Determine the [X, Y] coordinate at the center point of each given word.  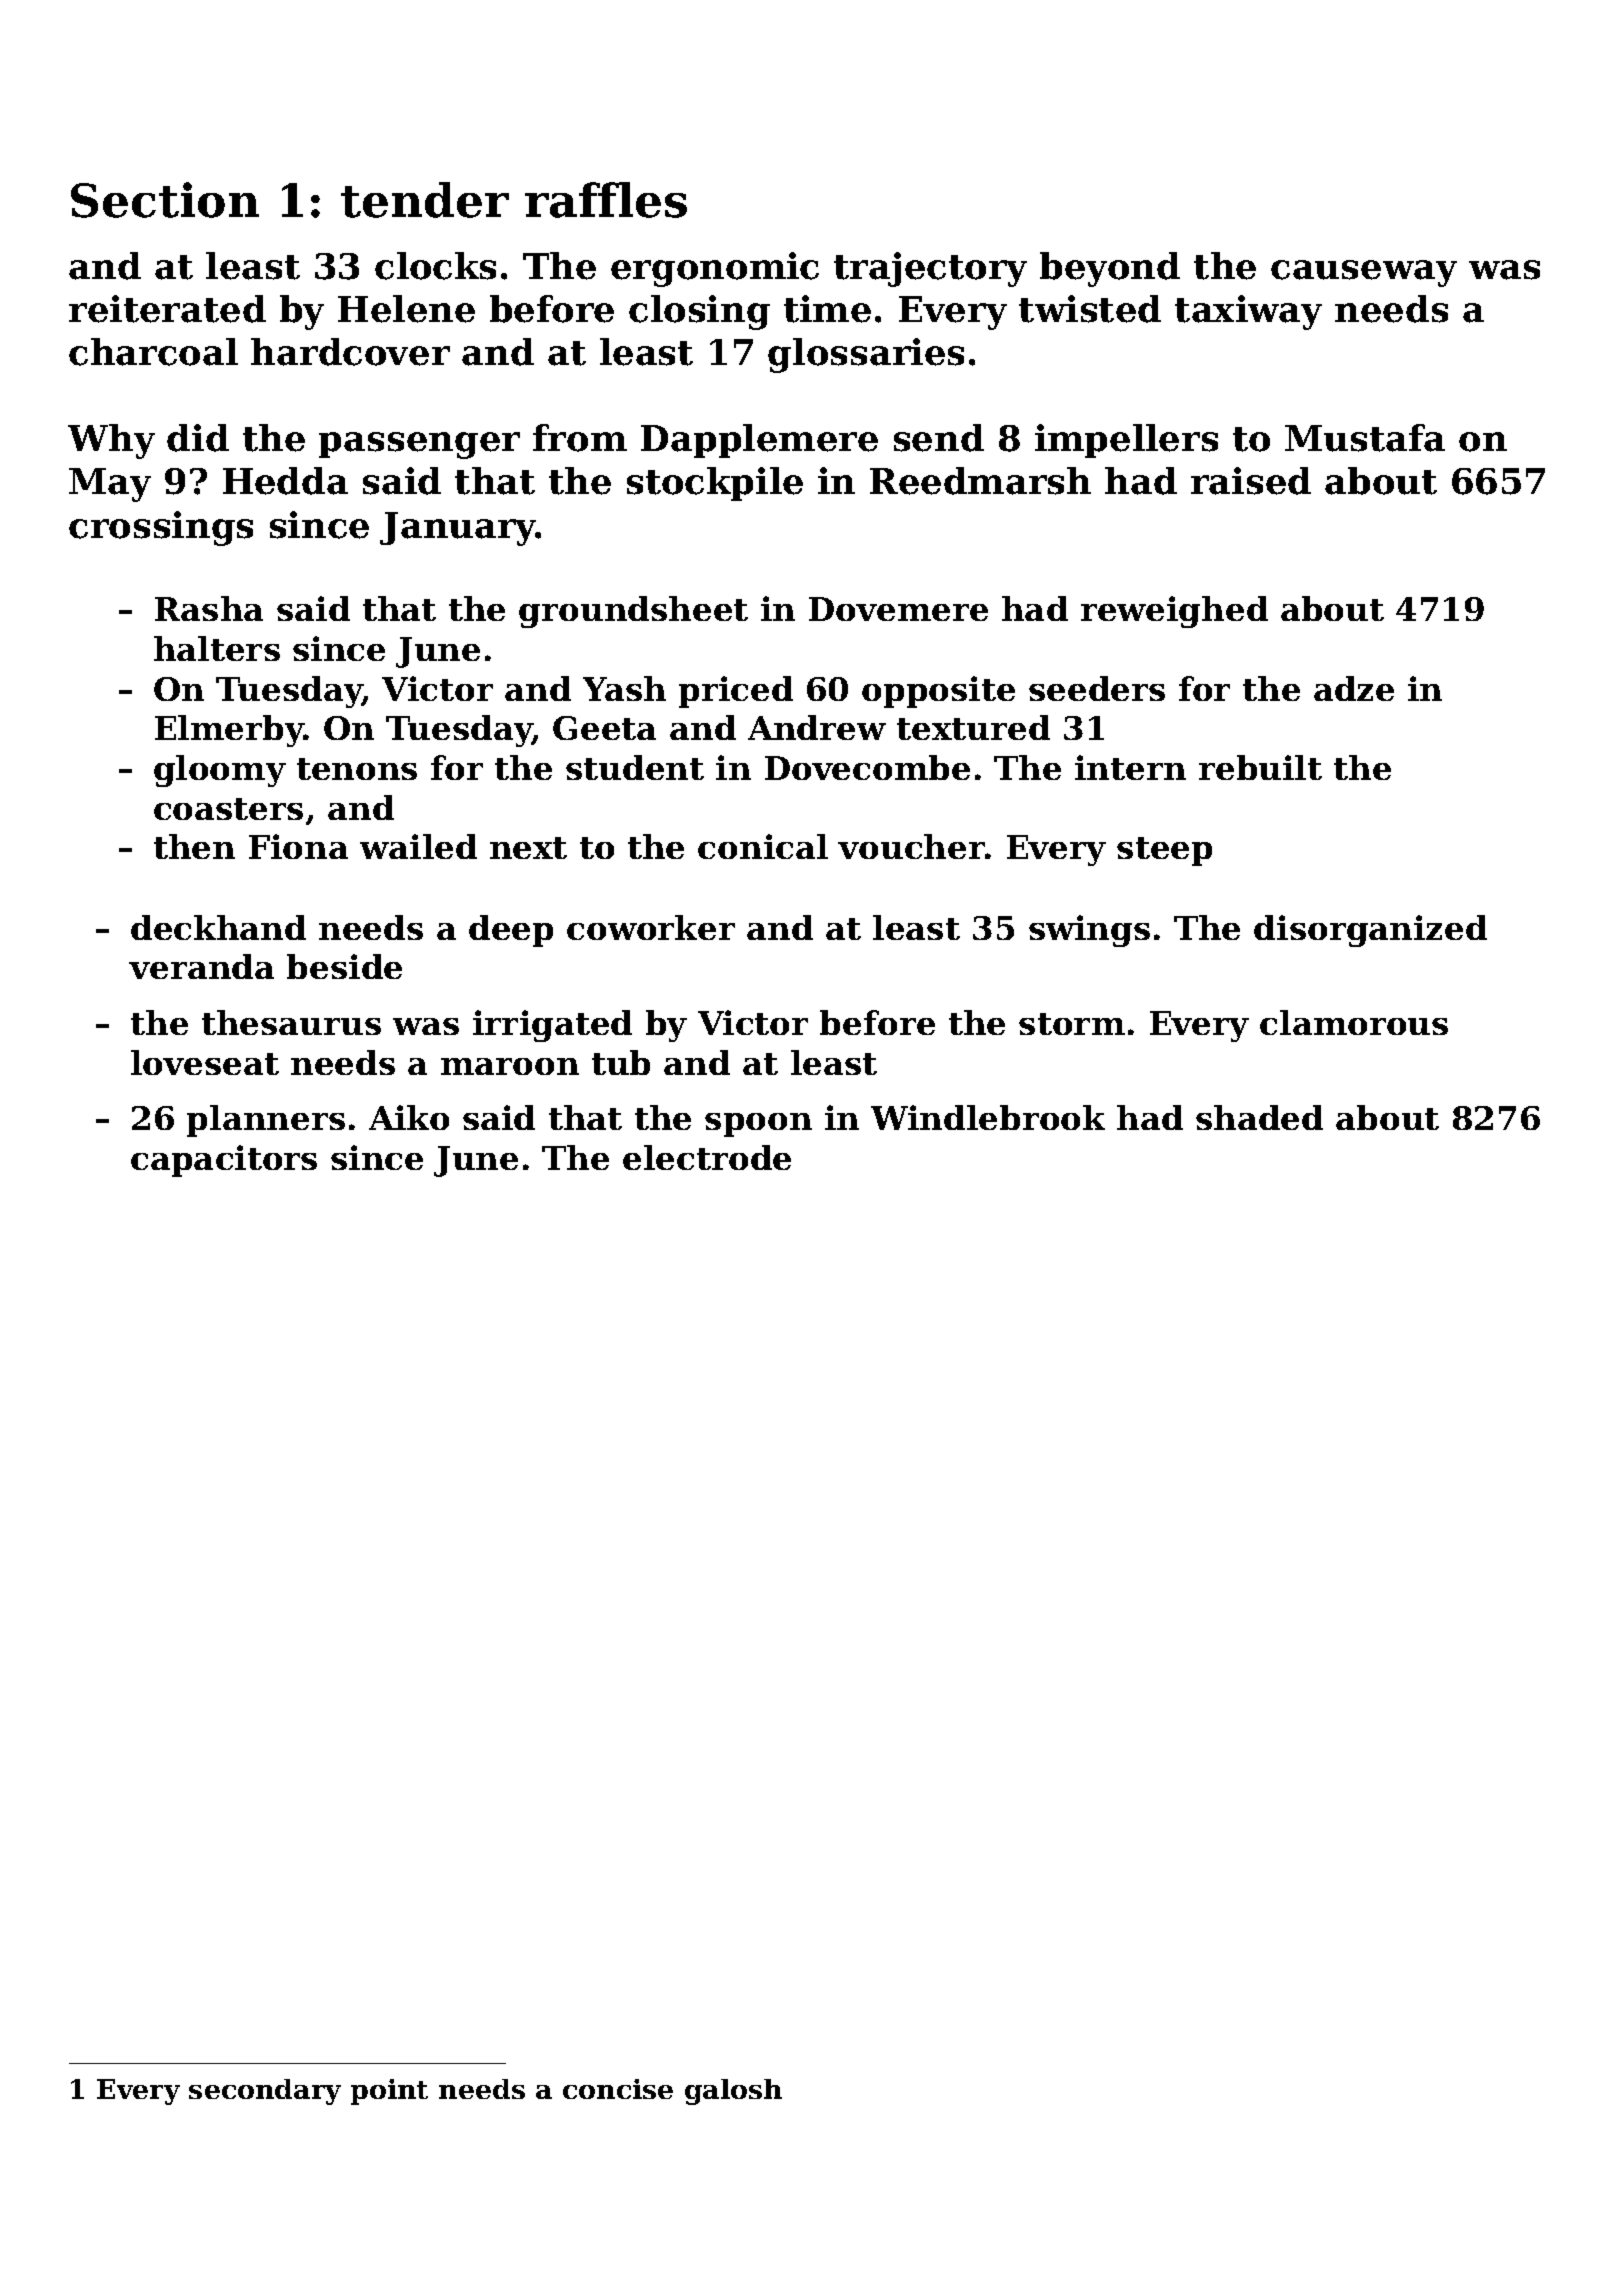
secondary [265, 2092]
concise [618, 2089]
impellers [1126, 441]
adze [1354, 688]
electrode [707, 1157]
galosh [733, 2092]
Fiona [298, 846]
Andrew [817, 727]
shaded [1259, 1117]
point [389, 2092]
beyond [1110, 269]
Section [165, 200]
